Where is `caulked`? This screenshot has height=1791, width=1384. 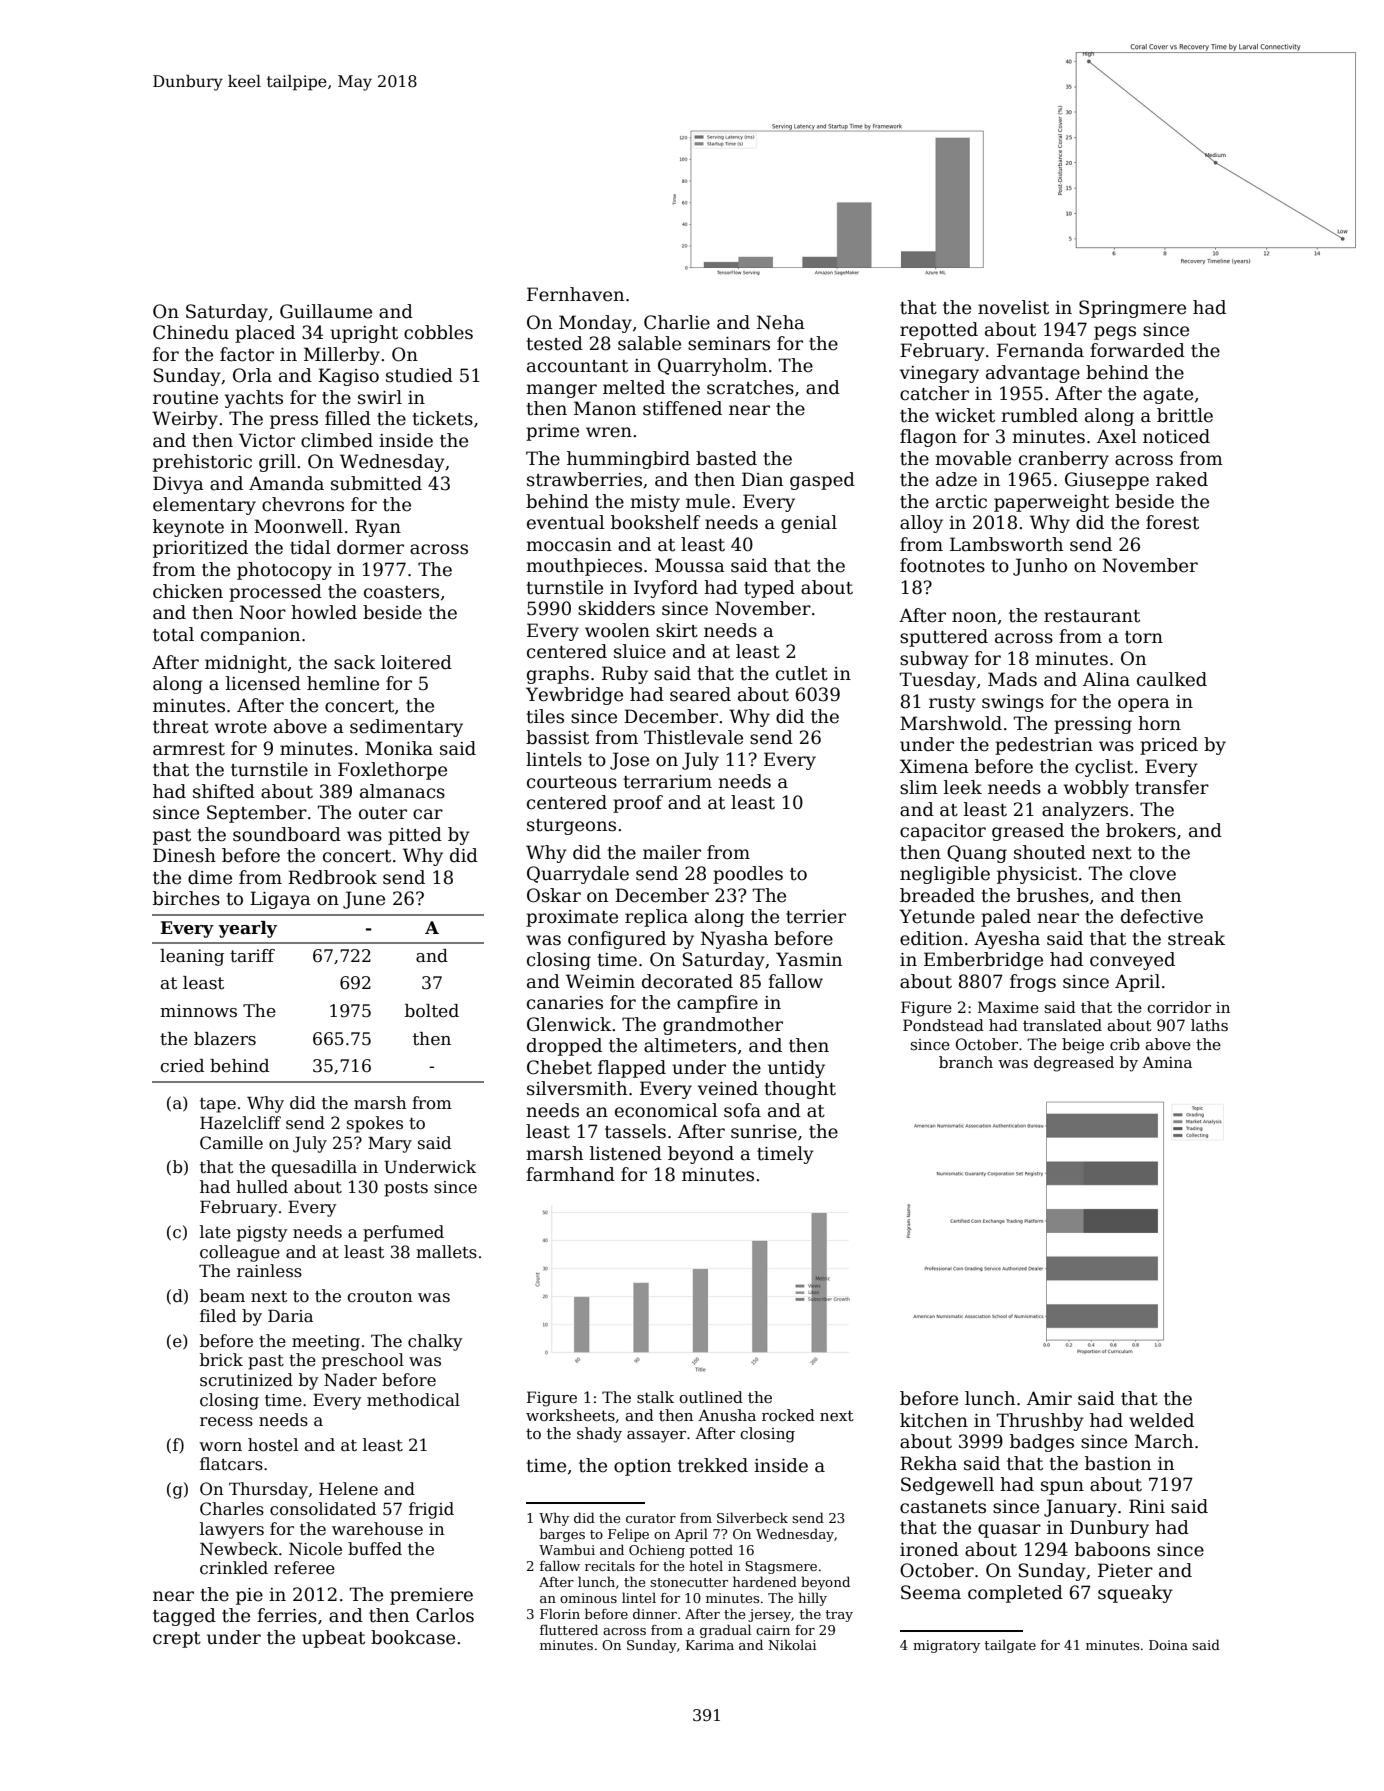
caulked is located at coordinates (1172, 679).
